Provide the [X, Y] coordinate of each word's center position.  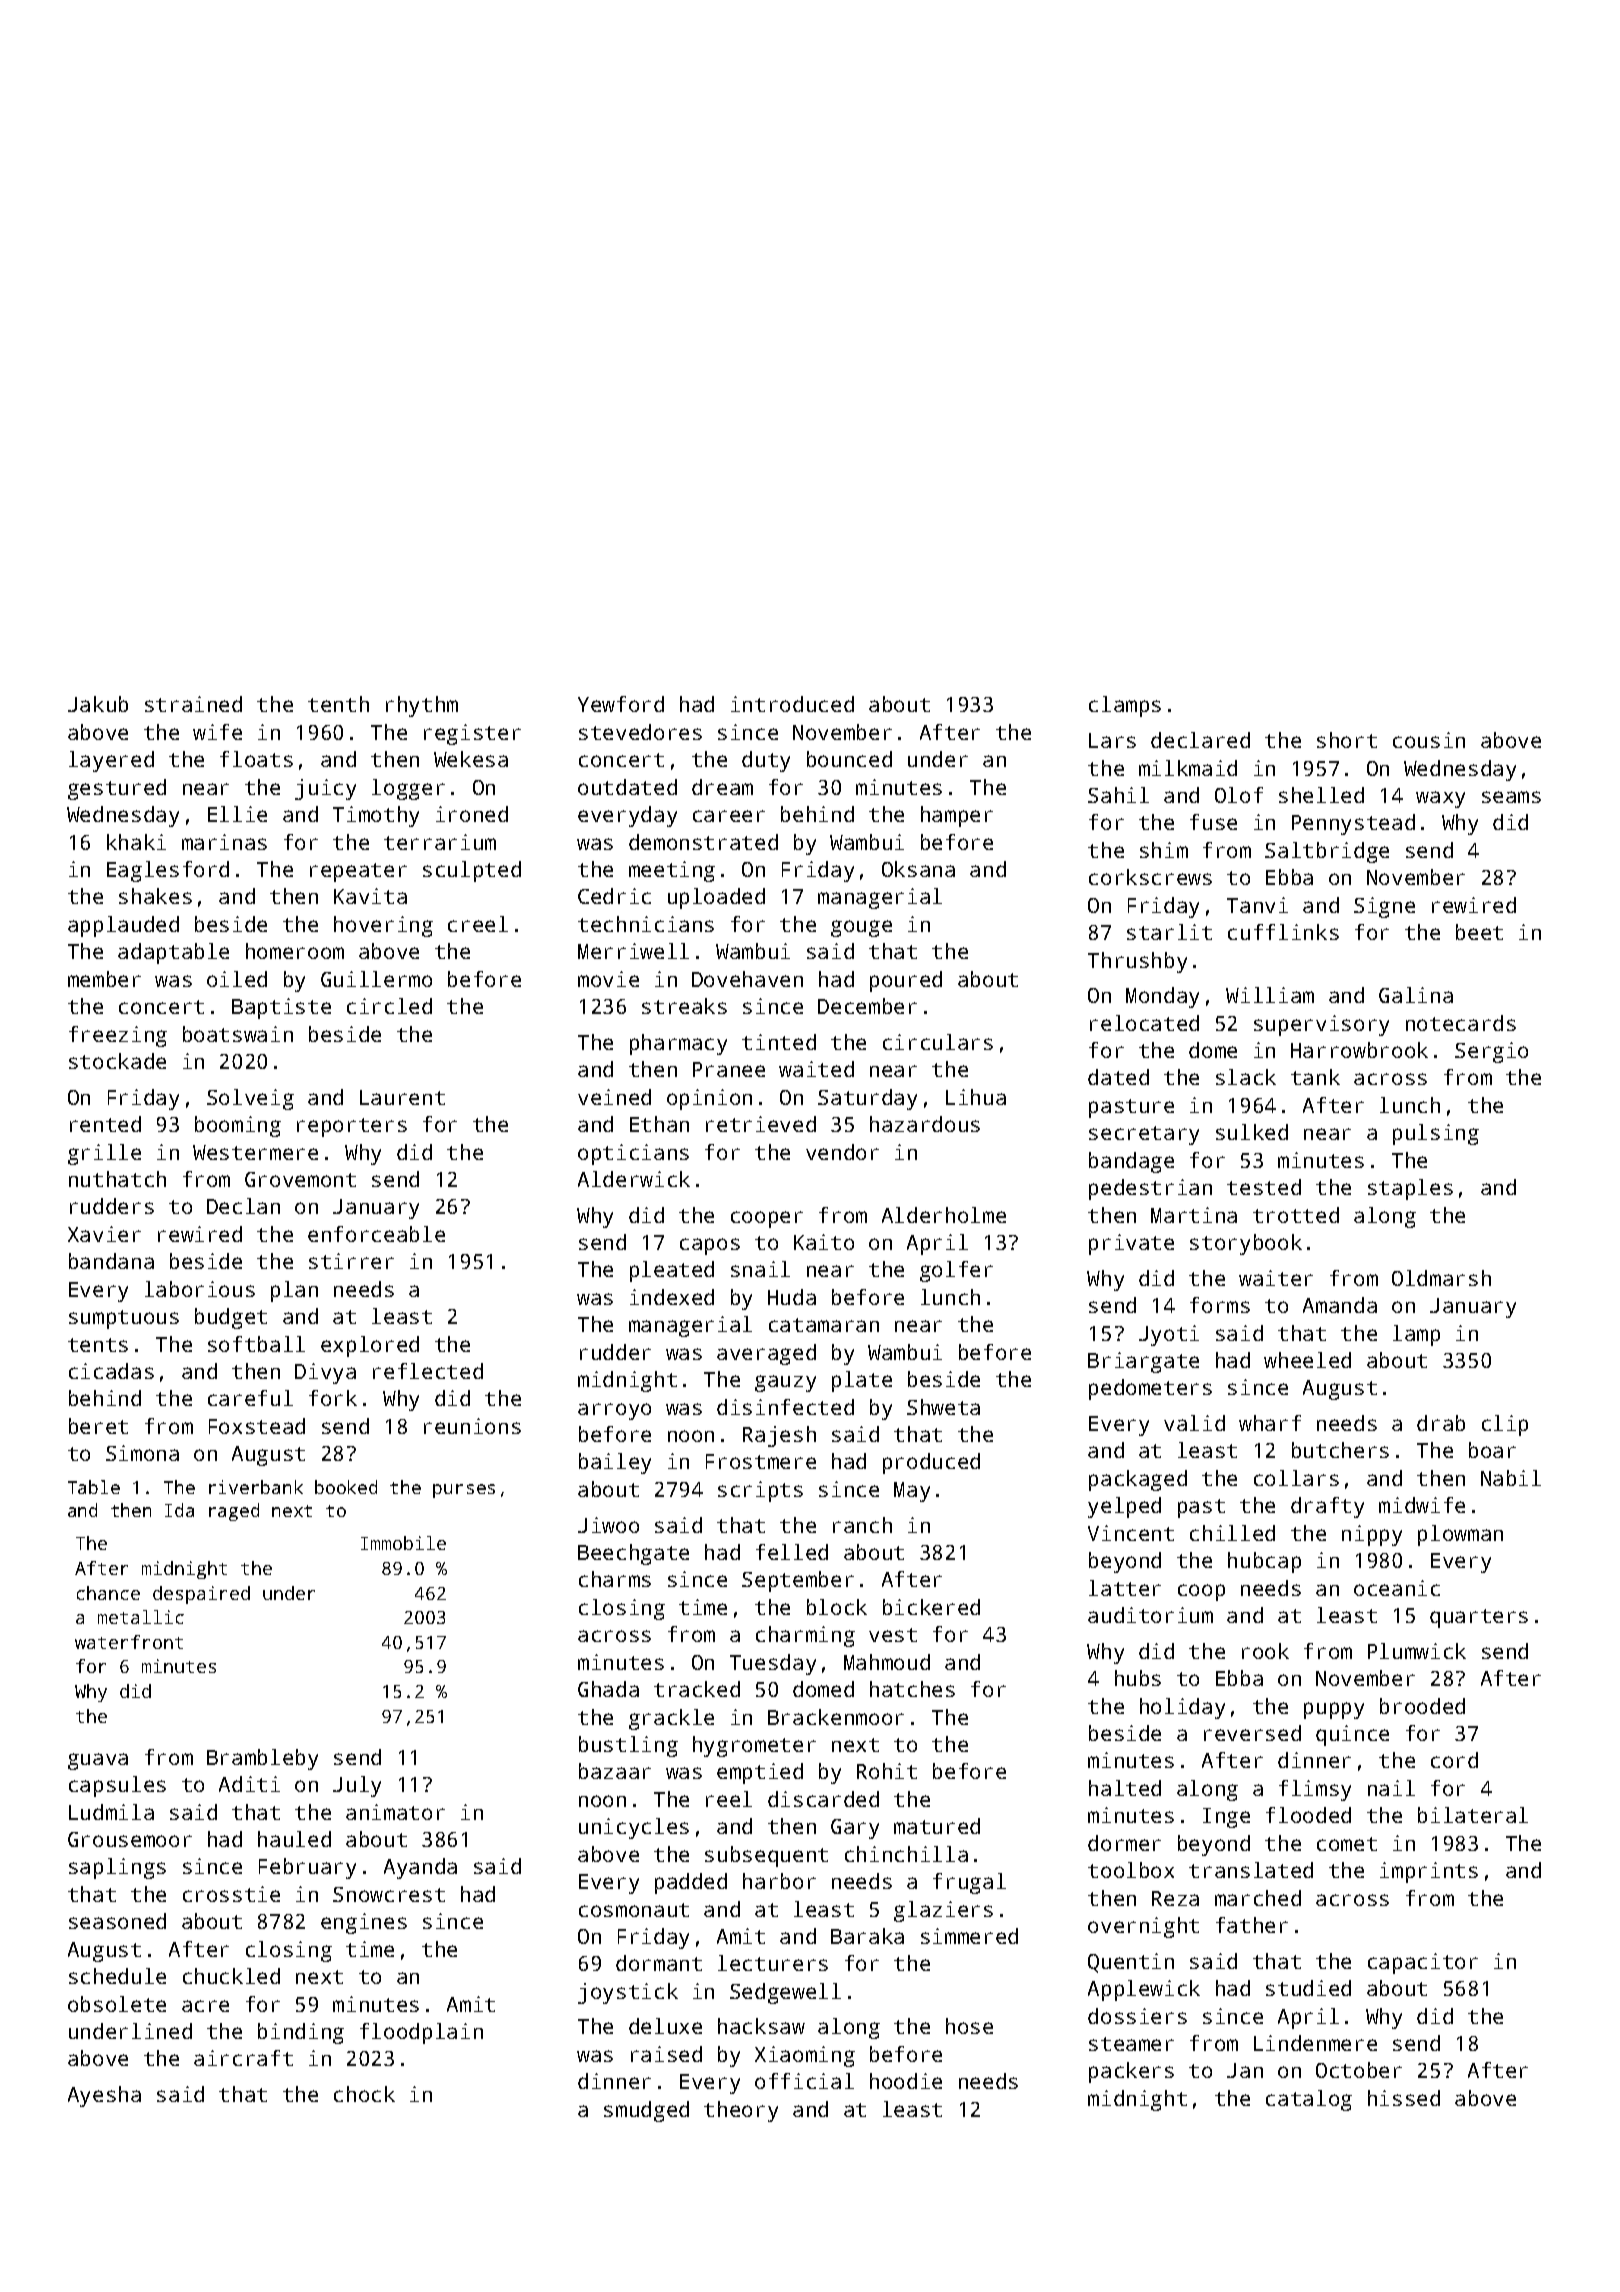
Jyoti [1169, 1335]
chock [364, 2094]
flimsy [1315, 1790]
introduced [792, 704]
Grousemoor [130, 1839]
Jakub [98, 704]
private [1131, 1244]
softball [256, 1344]
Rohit [887, 1771]
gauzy [785, 1383]
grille [104, 1154]
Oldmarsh [1441, 1278]
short [1347, 740]
